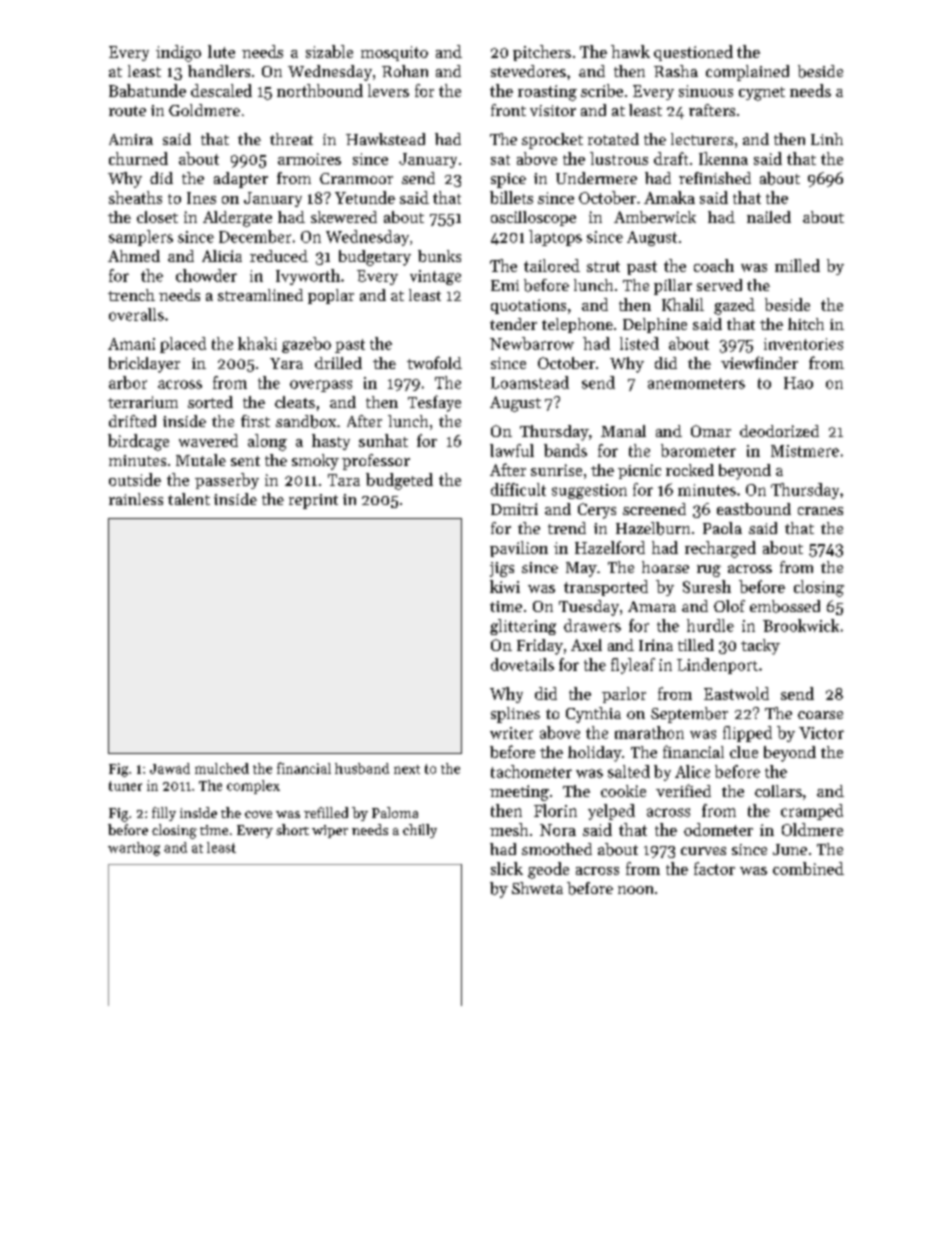 The height and width of the screenshot is (1233, 952). Describe the element at coordinates (434, 403) in the screenshot. I see `Tesfaye` at that location.
